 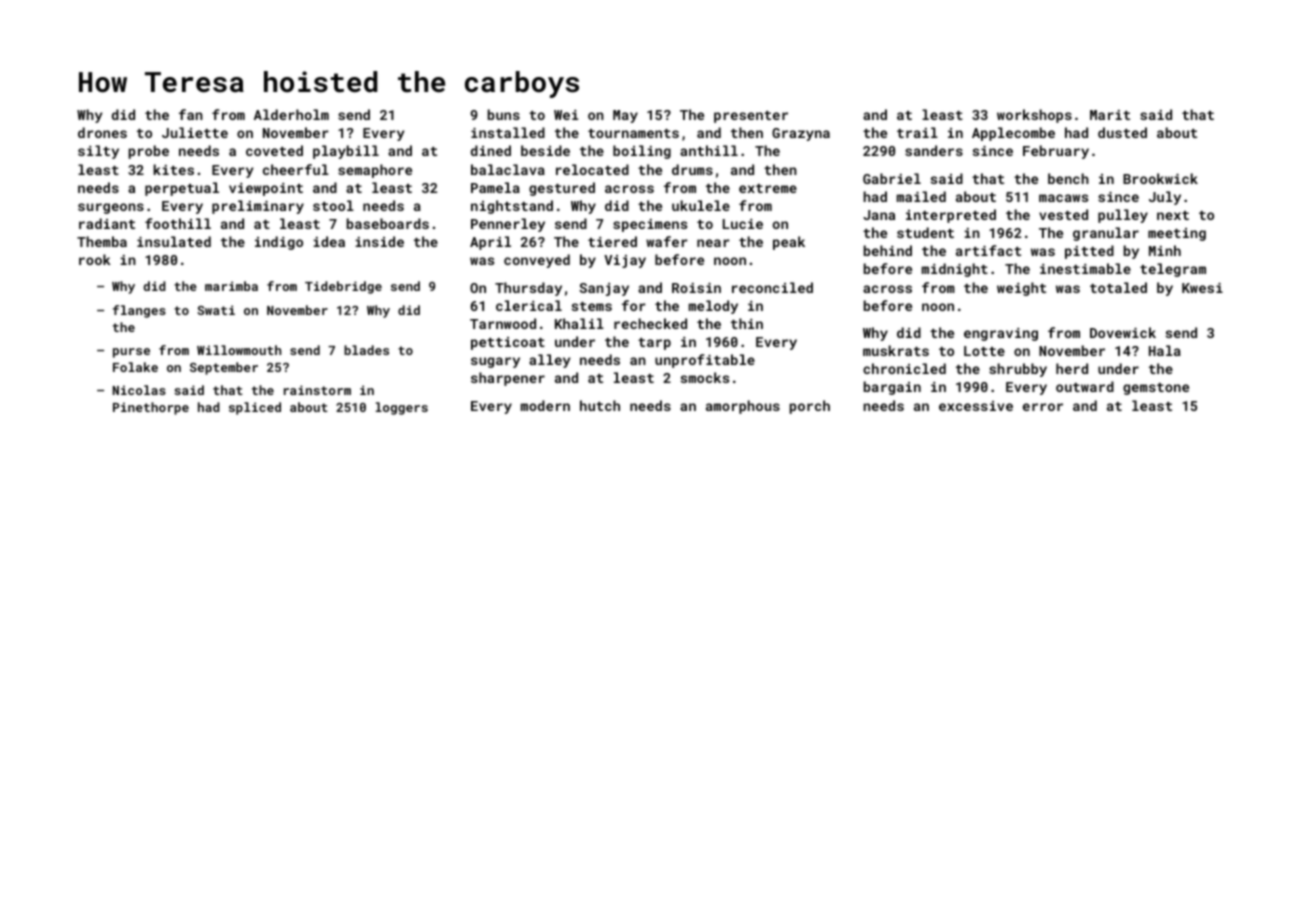 I want to click on workshops, so click(x=1034, y=116).
